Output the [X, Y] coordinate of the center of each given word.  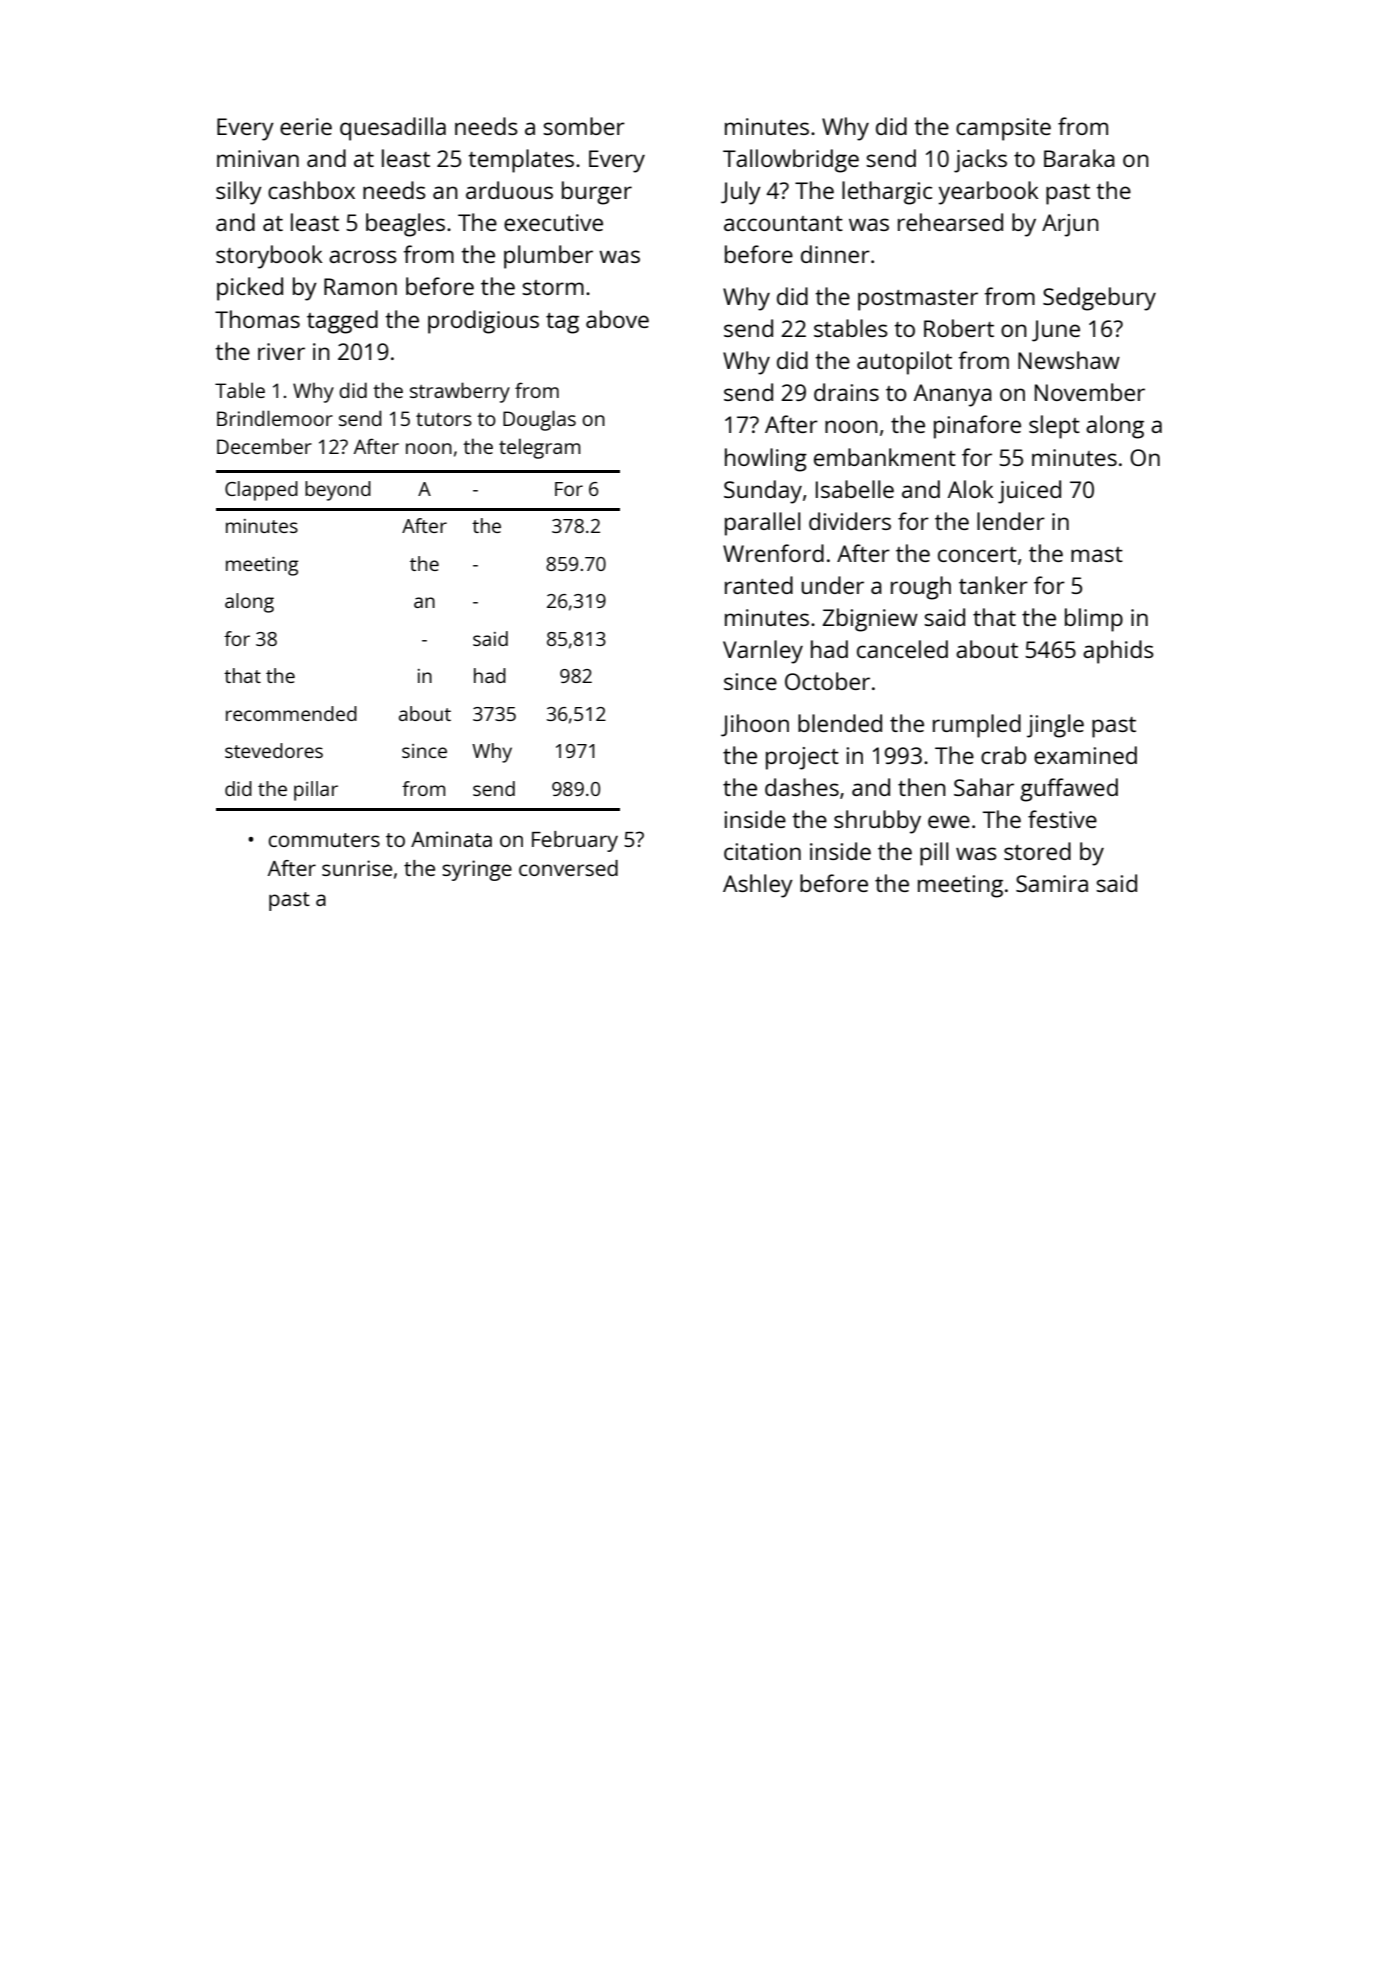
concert [977, 554]
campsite [1003, 129]
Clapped [261, 491]
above [617, 319]
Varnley [763, 652]
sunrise [357, 868]
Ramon [360, 286]
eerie [306, 126]
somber [584, 126]
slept [1054, 427]
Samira [1052, 883]
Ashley [758, 886]
